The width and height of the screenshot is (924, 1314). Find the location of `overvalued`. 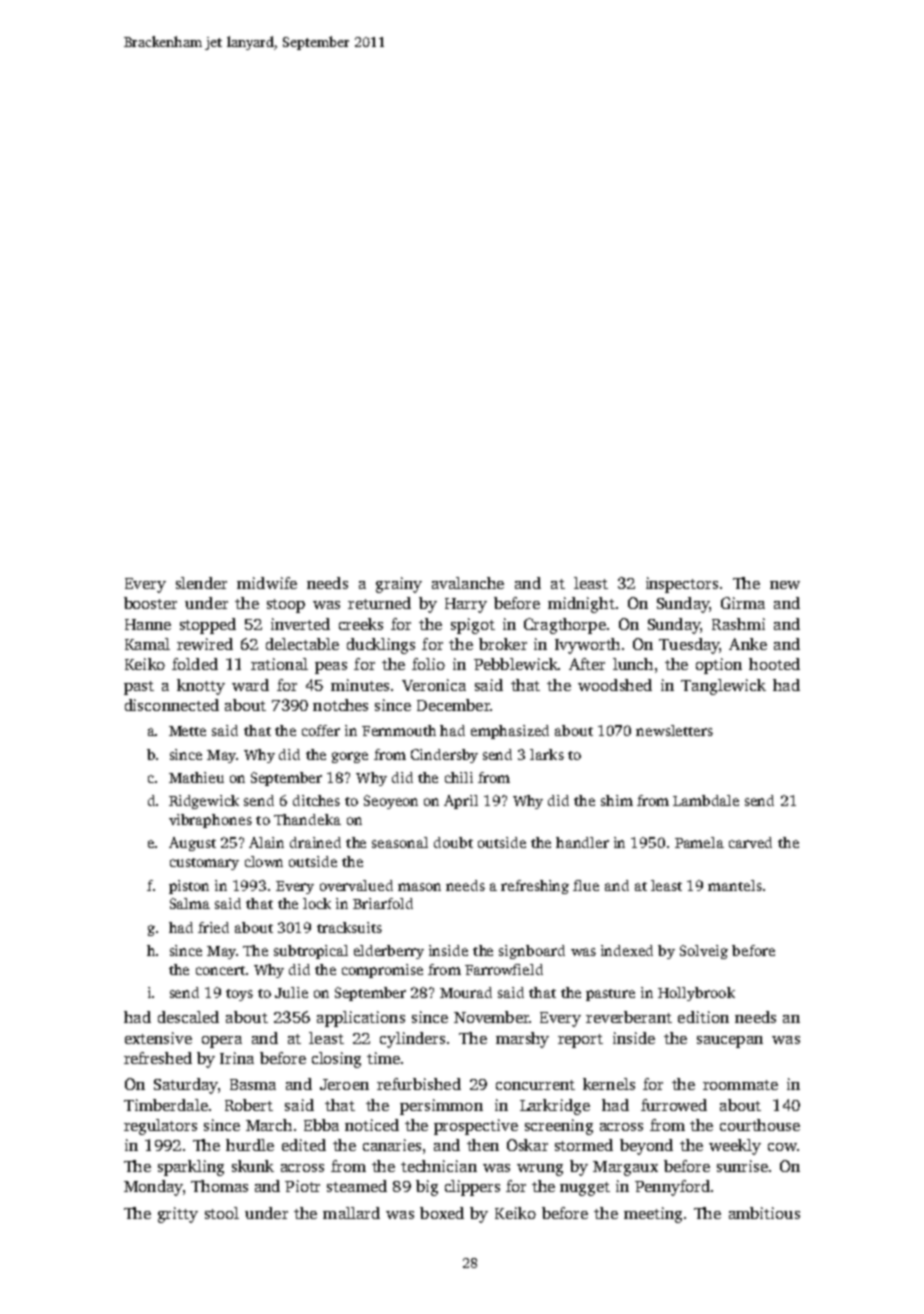

overvalued is located at coordinates (356, 885).
